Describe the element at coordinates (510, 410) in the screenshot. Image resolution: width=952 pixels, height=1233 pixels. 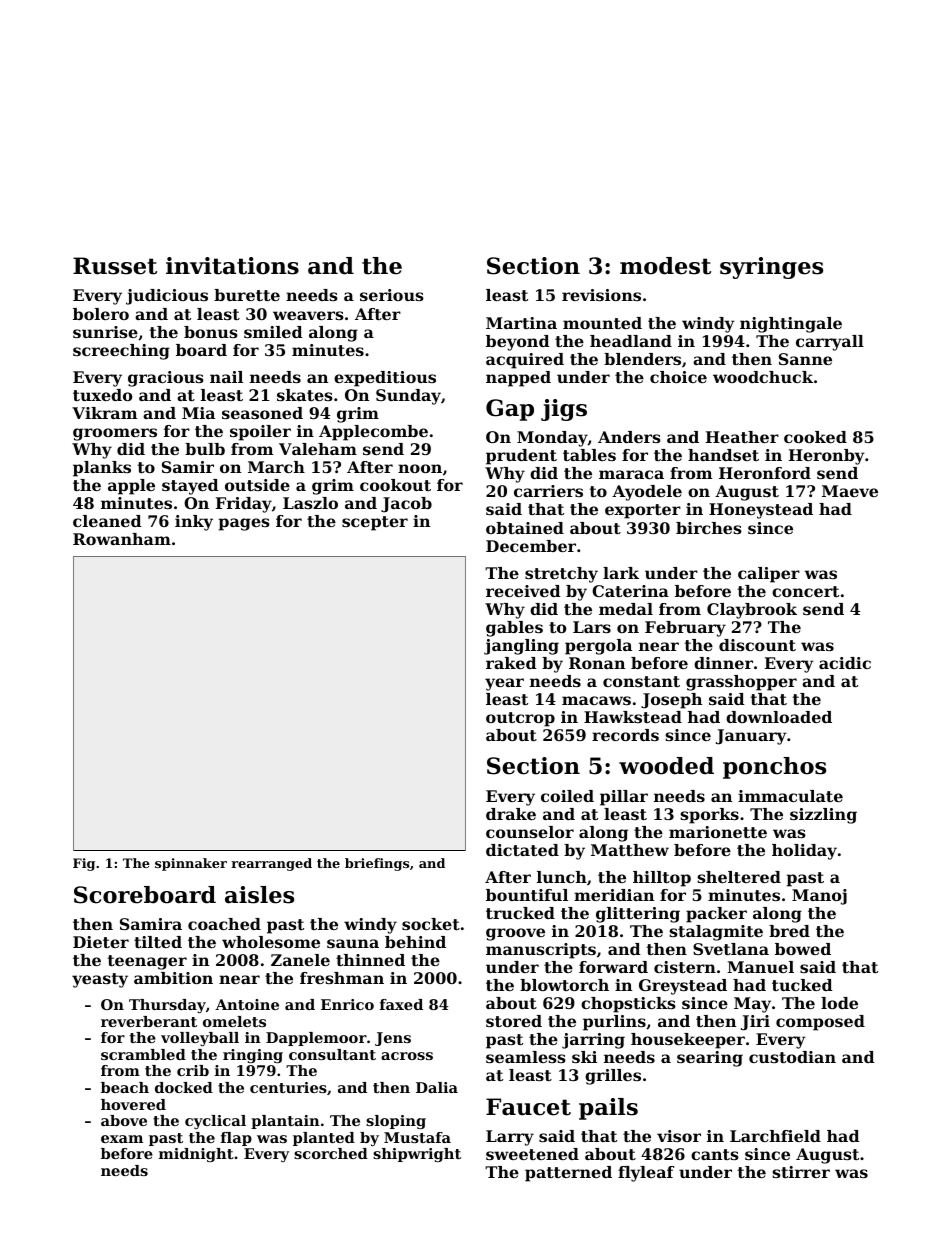
I see `Gap` at that location.
